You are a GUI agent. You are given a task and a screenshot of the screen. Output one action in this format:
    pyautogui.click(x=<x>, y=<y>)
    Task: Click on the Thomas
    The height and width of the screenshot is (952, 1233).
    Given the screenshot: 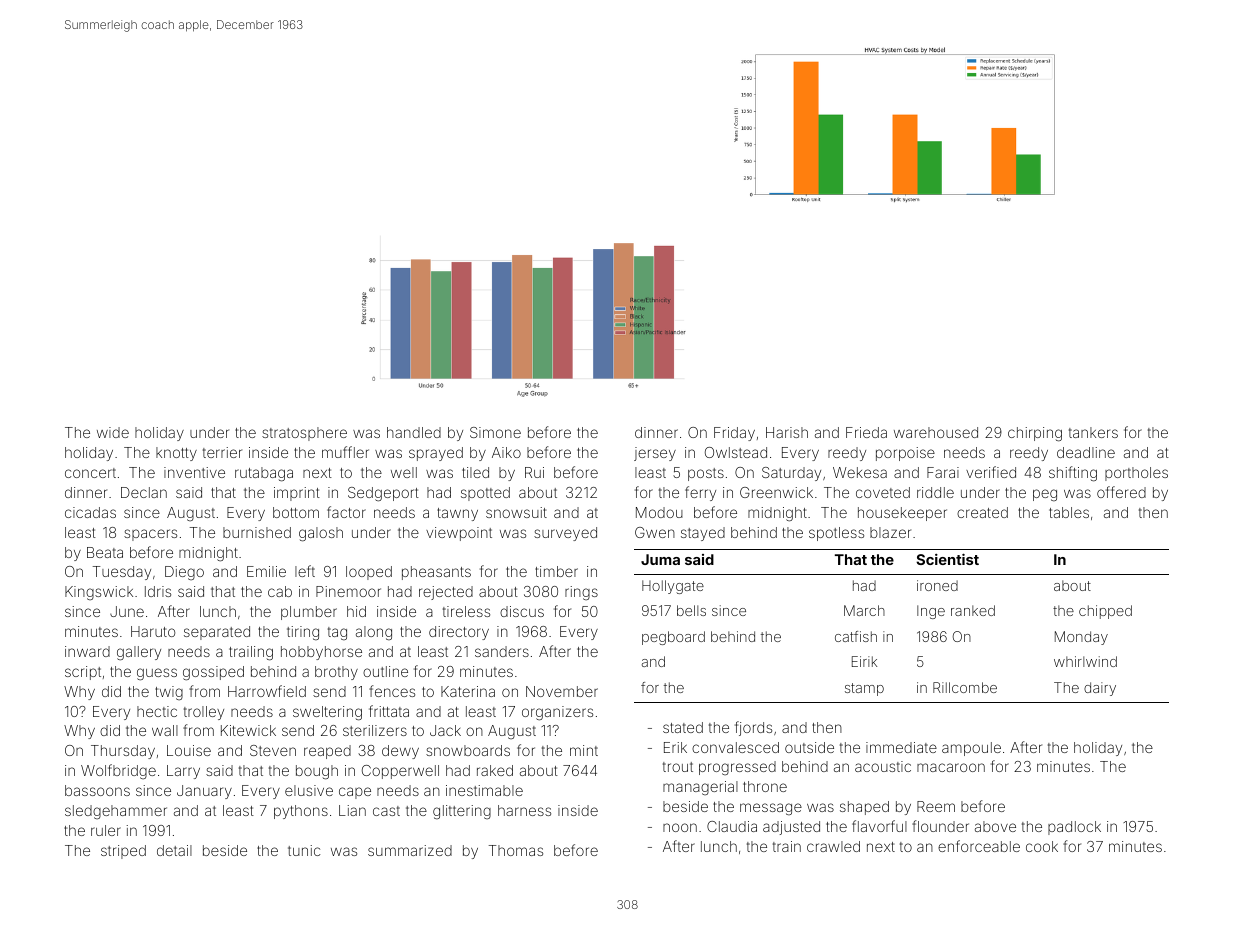 What is the action you would take?
    pyautogui.click(x=516, y=850)
